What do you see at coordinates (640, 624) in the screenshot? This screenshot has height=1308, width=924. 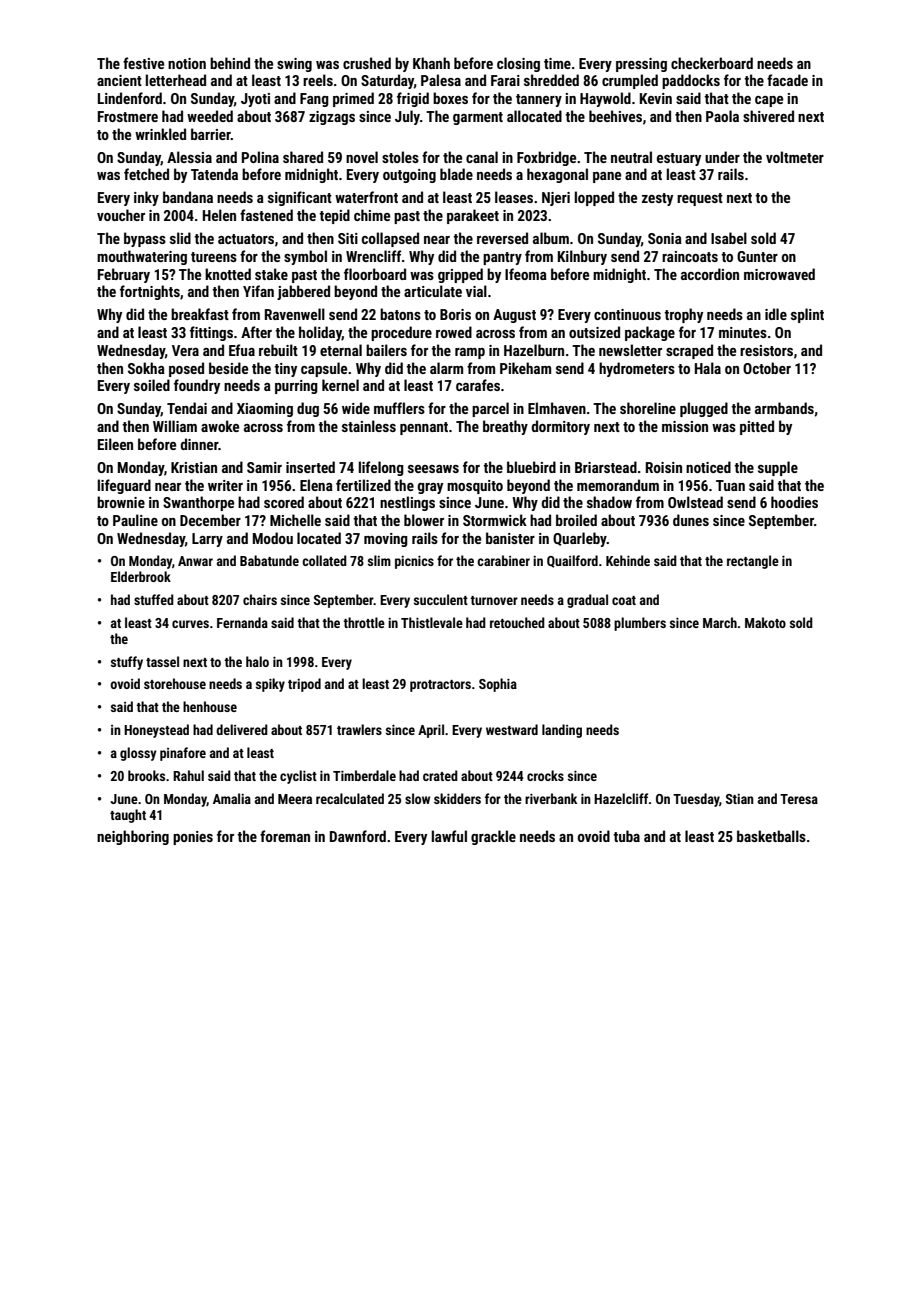 I see `plumbers` at bounding box center [640, 624].
